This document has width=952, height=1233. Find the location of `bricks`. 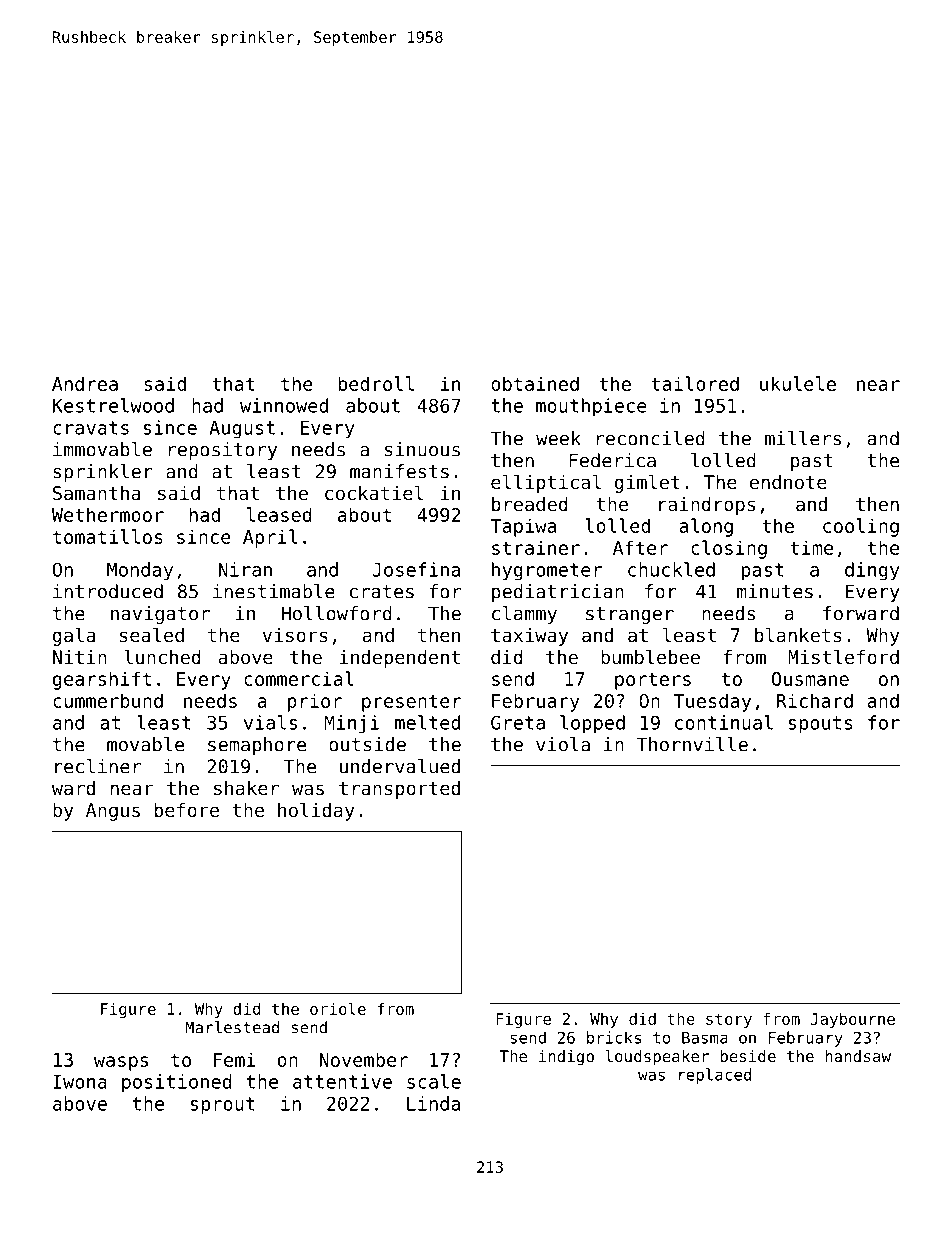

bricks is located at coordinates (614, 1037).
